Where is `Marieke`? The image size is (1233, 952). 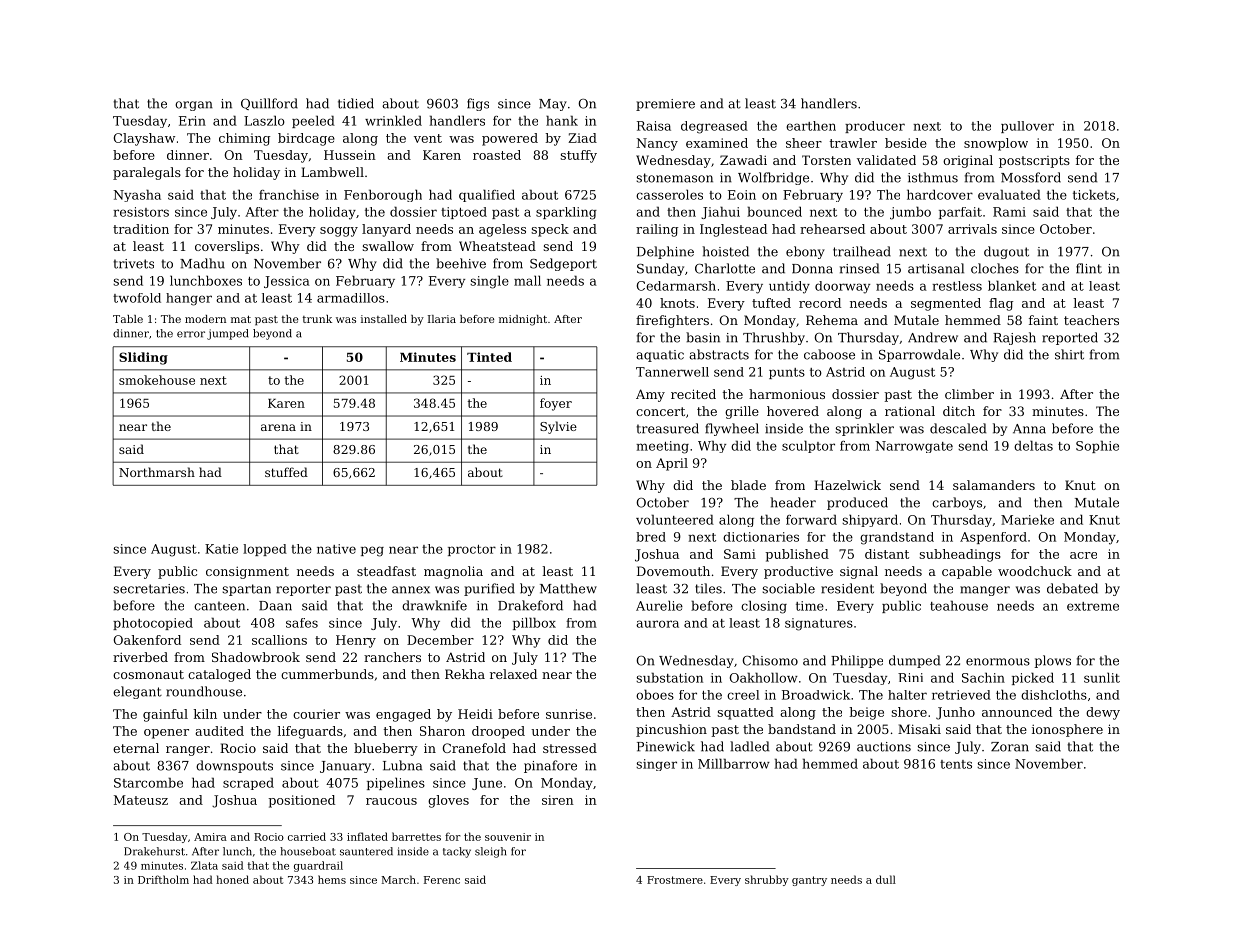 Marieke is located at coordinates (1027, 519).
